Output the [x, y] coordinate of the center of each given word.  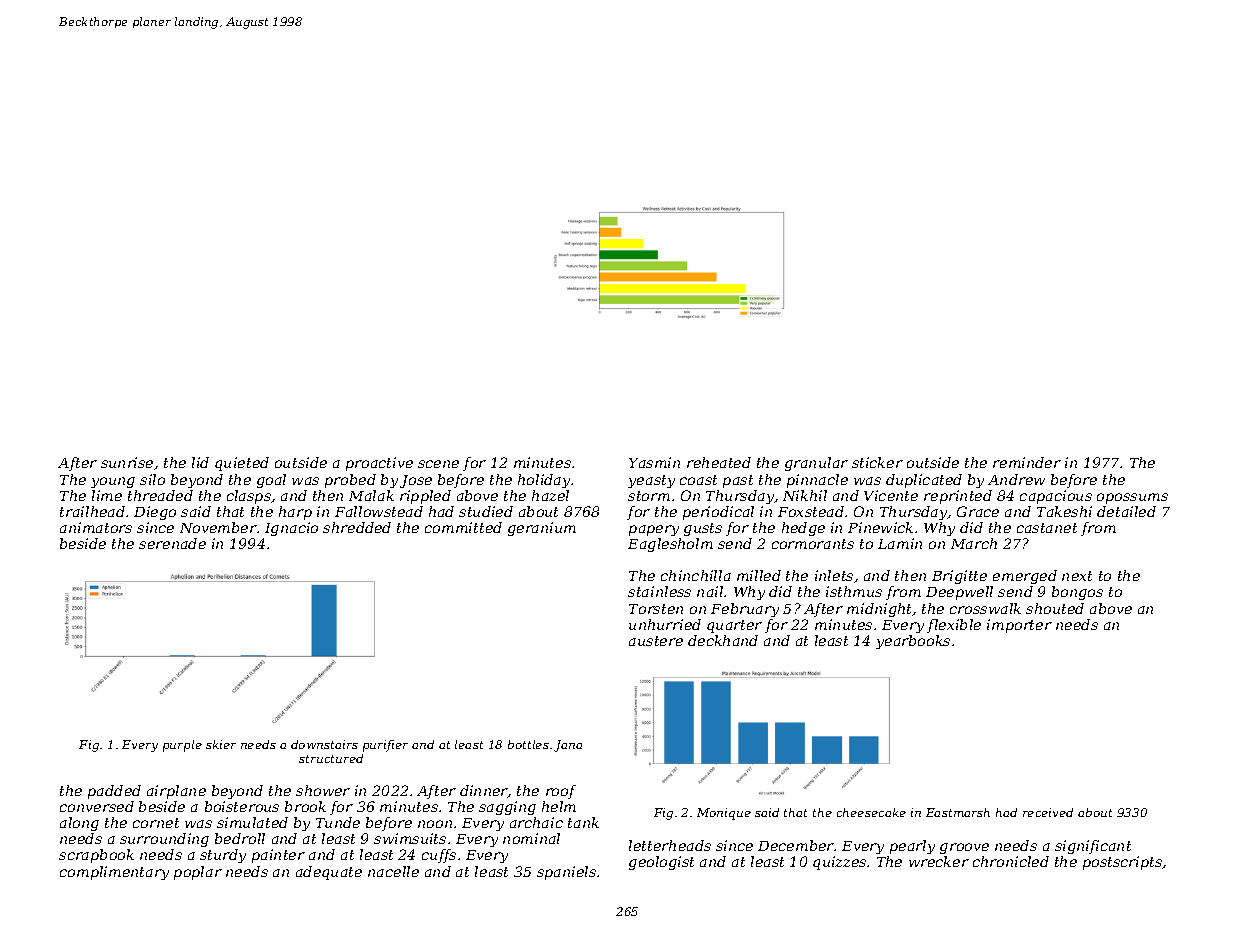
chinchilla [696, 575]
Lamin [900, 543]
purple [182, 746]
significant [1093, 847]
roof [561, 792]
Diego [155, 513]
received [1048, 812]
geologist [661, 863]
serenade [172, 543]
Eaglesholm [670, 545]
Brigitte [959, 577]
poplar [198, 873]
